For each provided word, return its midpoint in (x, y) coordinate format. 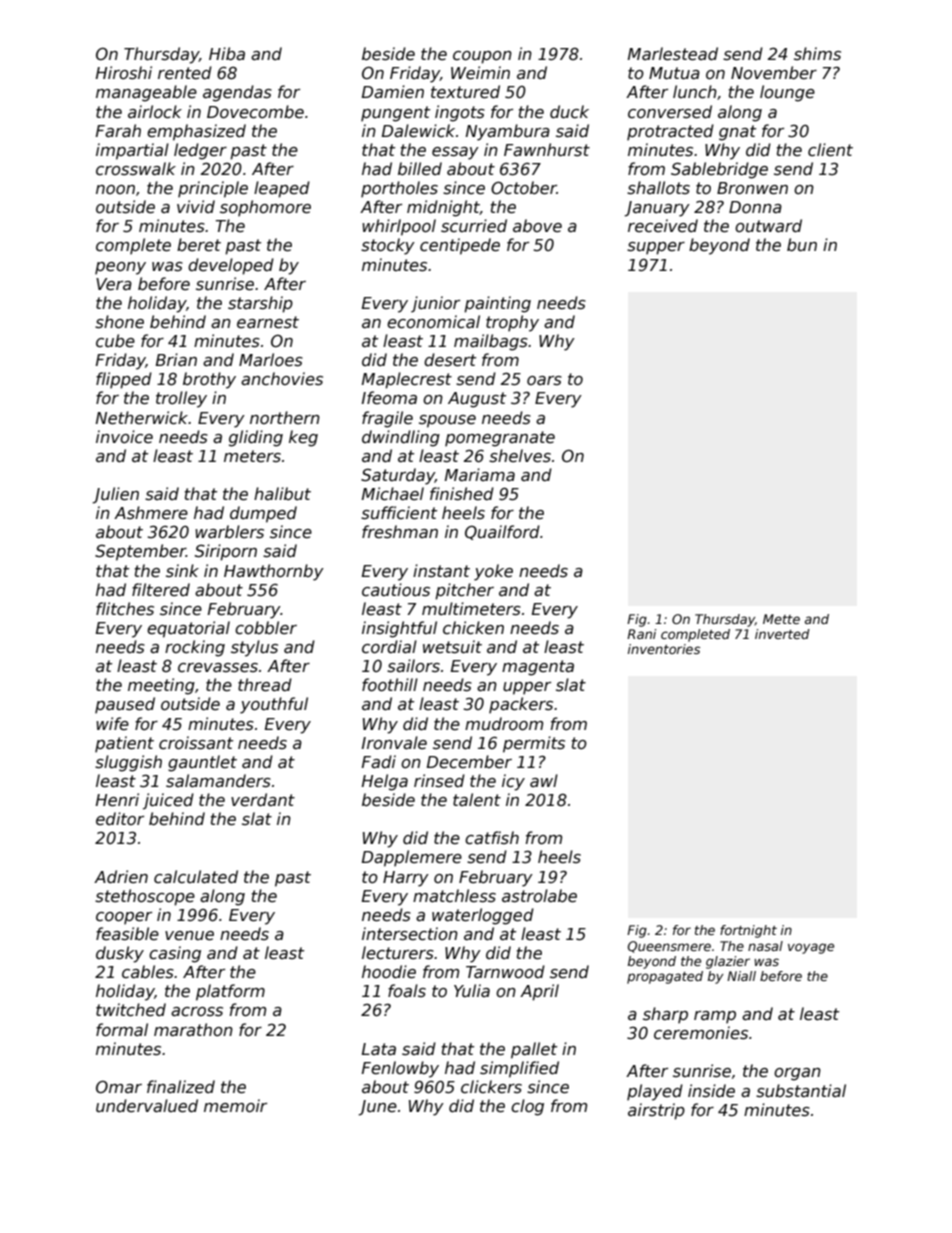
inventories (664, 649)
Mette (781, 619)
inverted (782, 634)
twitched (131, 1010)
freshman (400, 532)
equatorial (188, 629)
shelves (520, 456)
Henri (117, 800)
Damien (393, 91)
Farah (118, 130)
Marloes (271, 360)
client (830, 150)
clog (527, 1107)
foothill (390, 684)
